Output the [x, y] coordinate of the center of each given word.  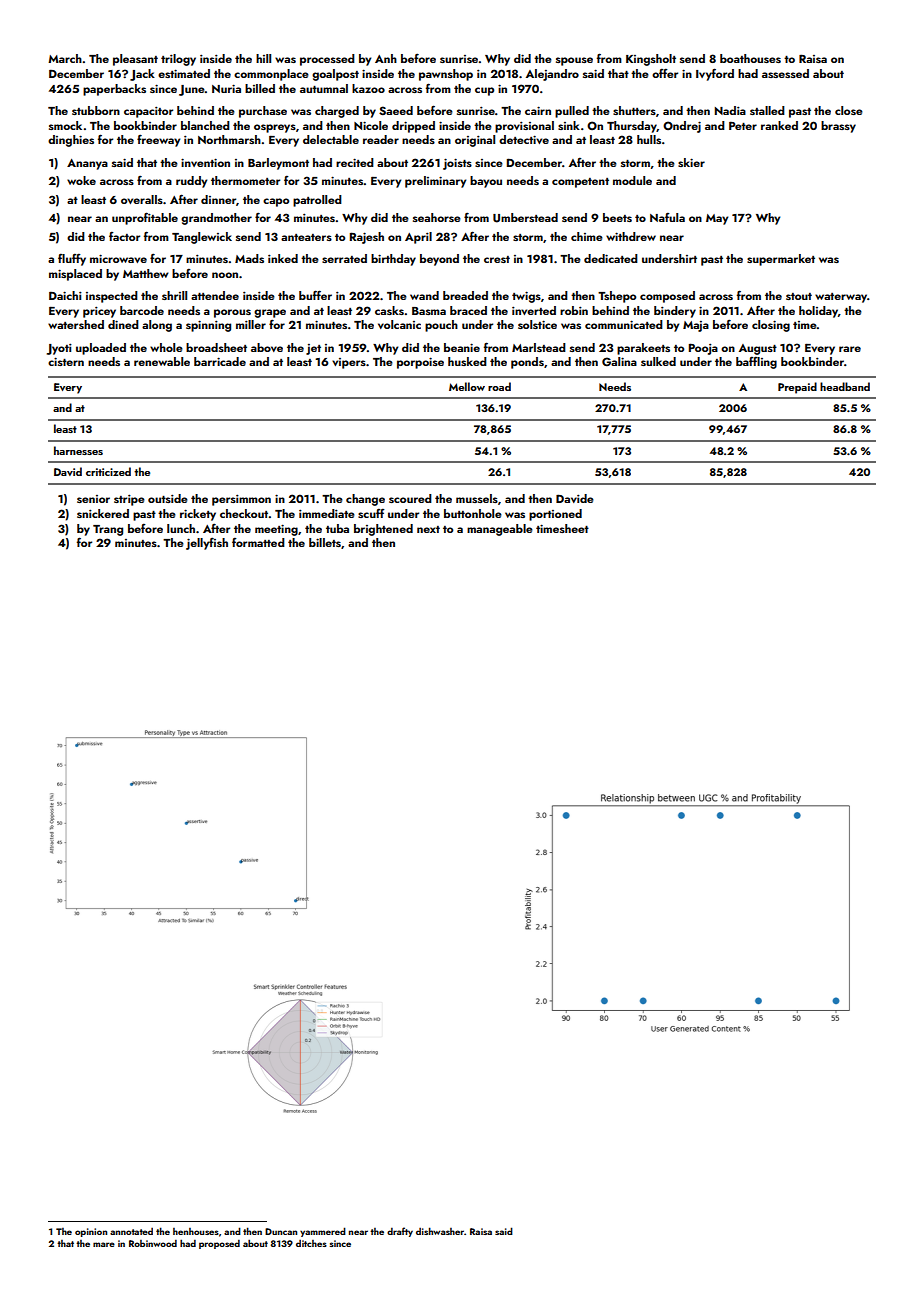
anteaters [306, 237]
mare [104, 1244]
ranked [779, 125]
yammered [323, 1232]
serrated [344, 258]
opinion [91, 1232]
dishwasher [440, 1231]
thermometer [245, 180]
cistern [66, 361]
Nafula [667, 217]
